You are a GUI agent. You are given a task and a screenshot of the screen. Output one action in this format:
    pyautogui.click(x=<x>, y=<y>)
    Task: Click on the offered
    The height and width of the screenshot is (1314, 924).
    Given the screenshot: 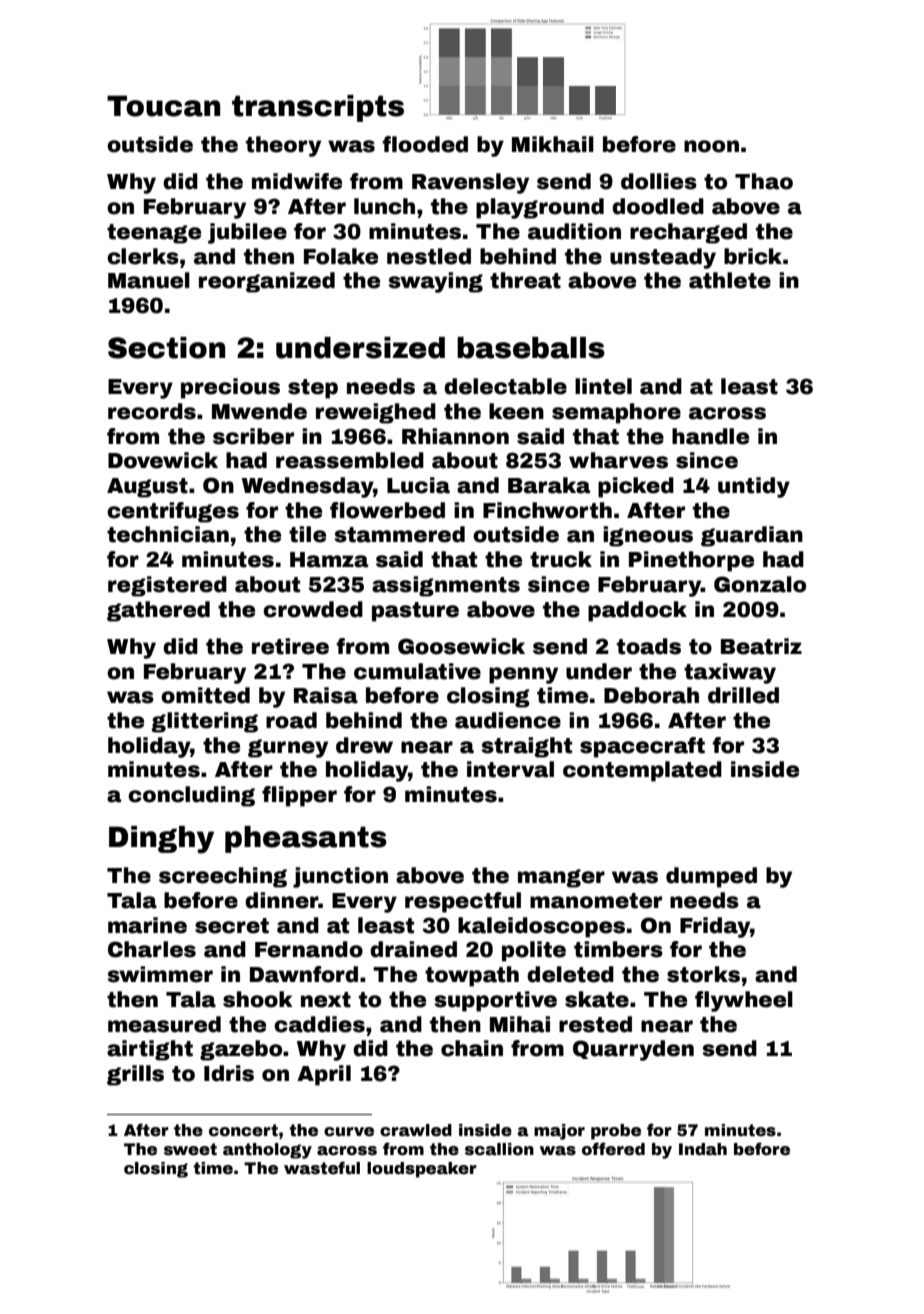 What is the action you would take?
    pyautogui.click(x=613, y=1149)
